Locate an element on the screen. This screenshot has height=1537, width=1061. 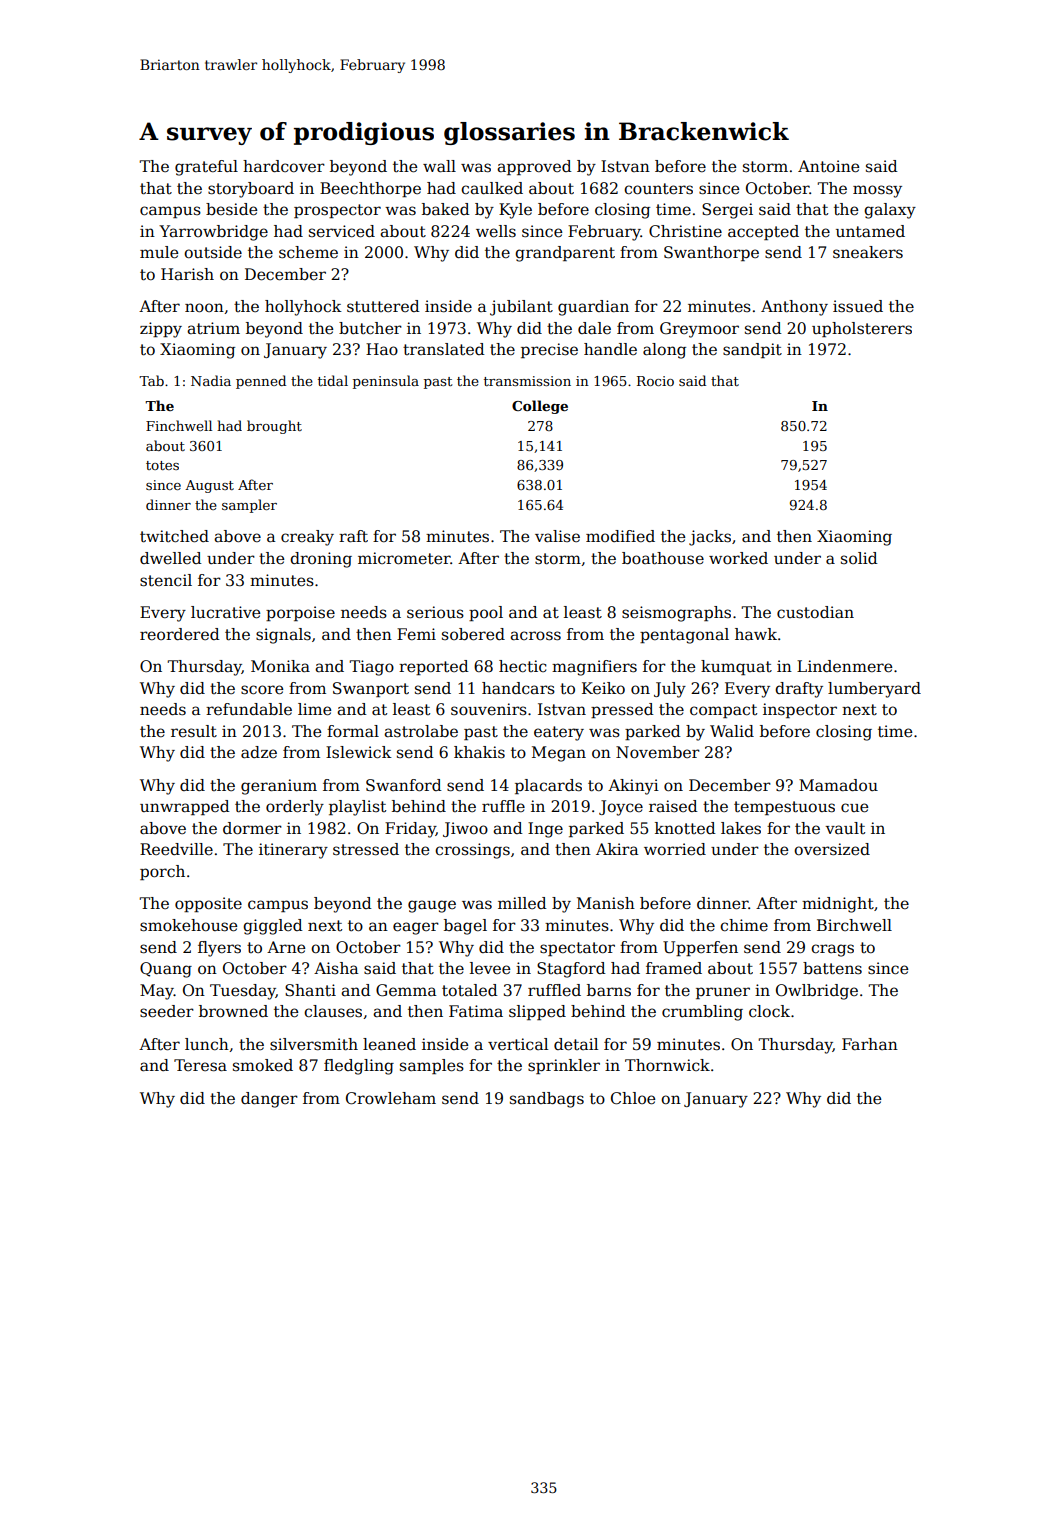
mule is located at coordinates (159, 252).
